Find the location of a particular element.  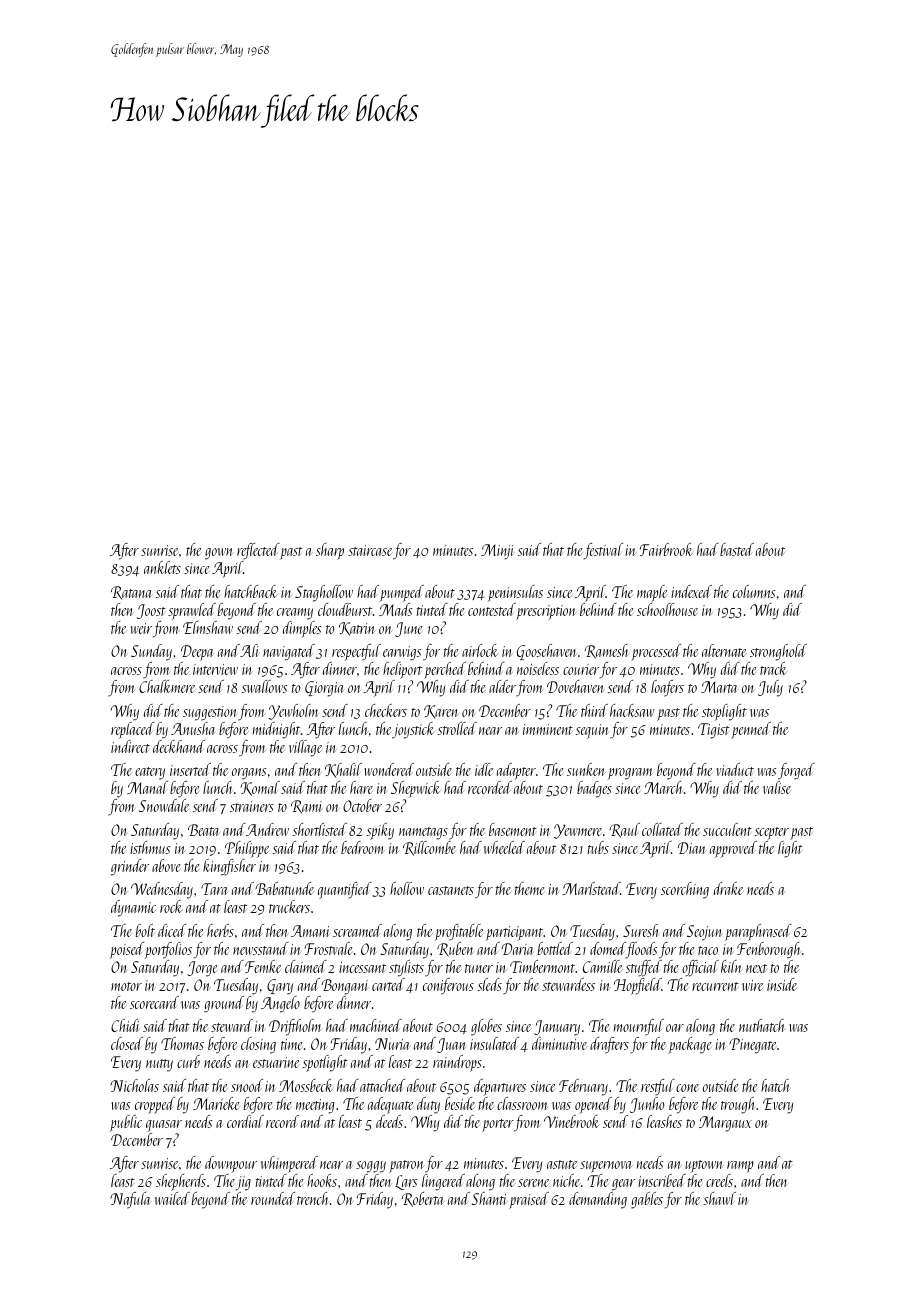

staircase is located at coordinates (370, 550).
